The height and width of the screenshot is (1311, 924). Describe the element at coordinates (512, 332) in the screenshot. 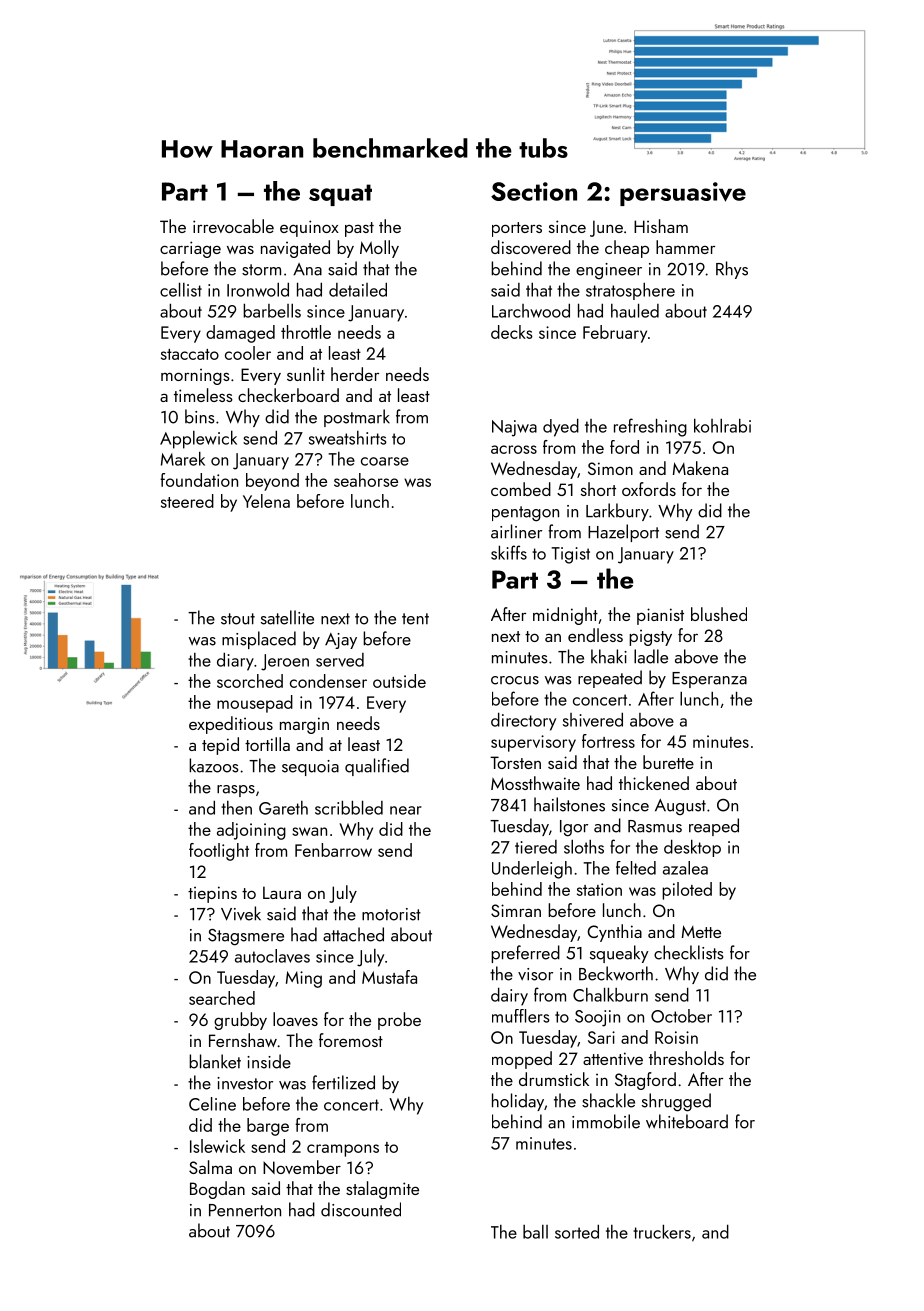

I see `decks` at that location.
